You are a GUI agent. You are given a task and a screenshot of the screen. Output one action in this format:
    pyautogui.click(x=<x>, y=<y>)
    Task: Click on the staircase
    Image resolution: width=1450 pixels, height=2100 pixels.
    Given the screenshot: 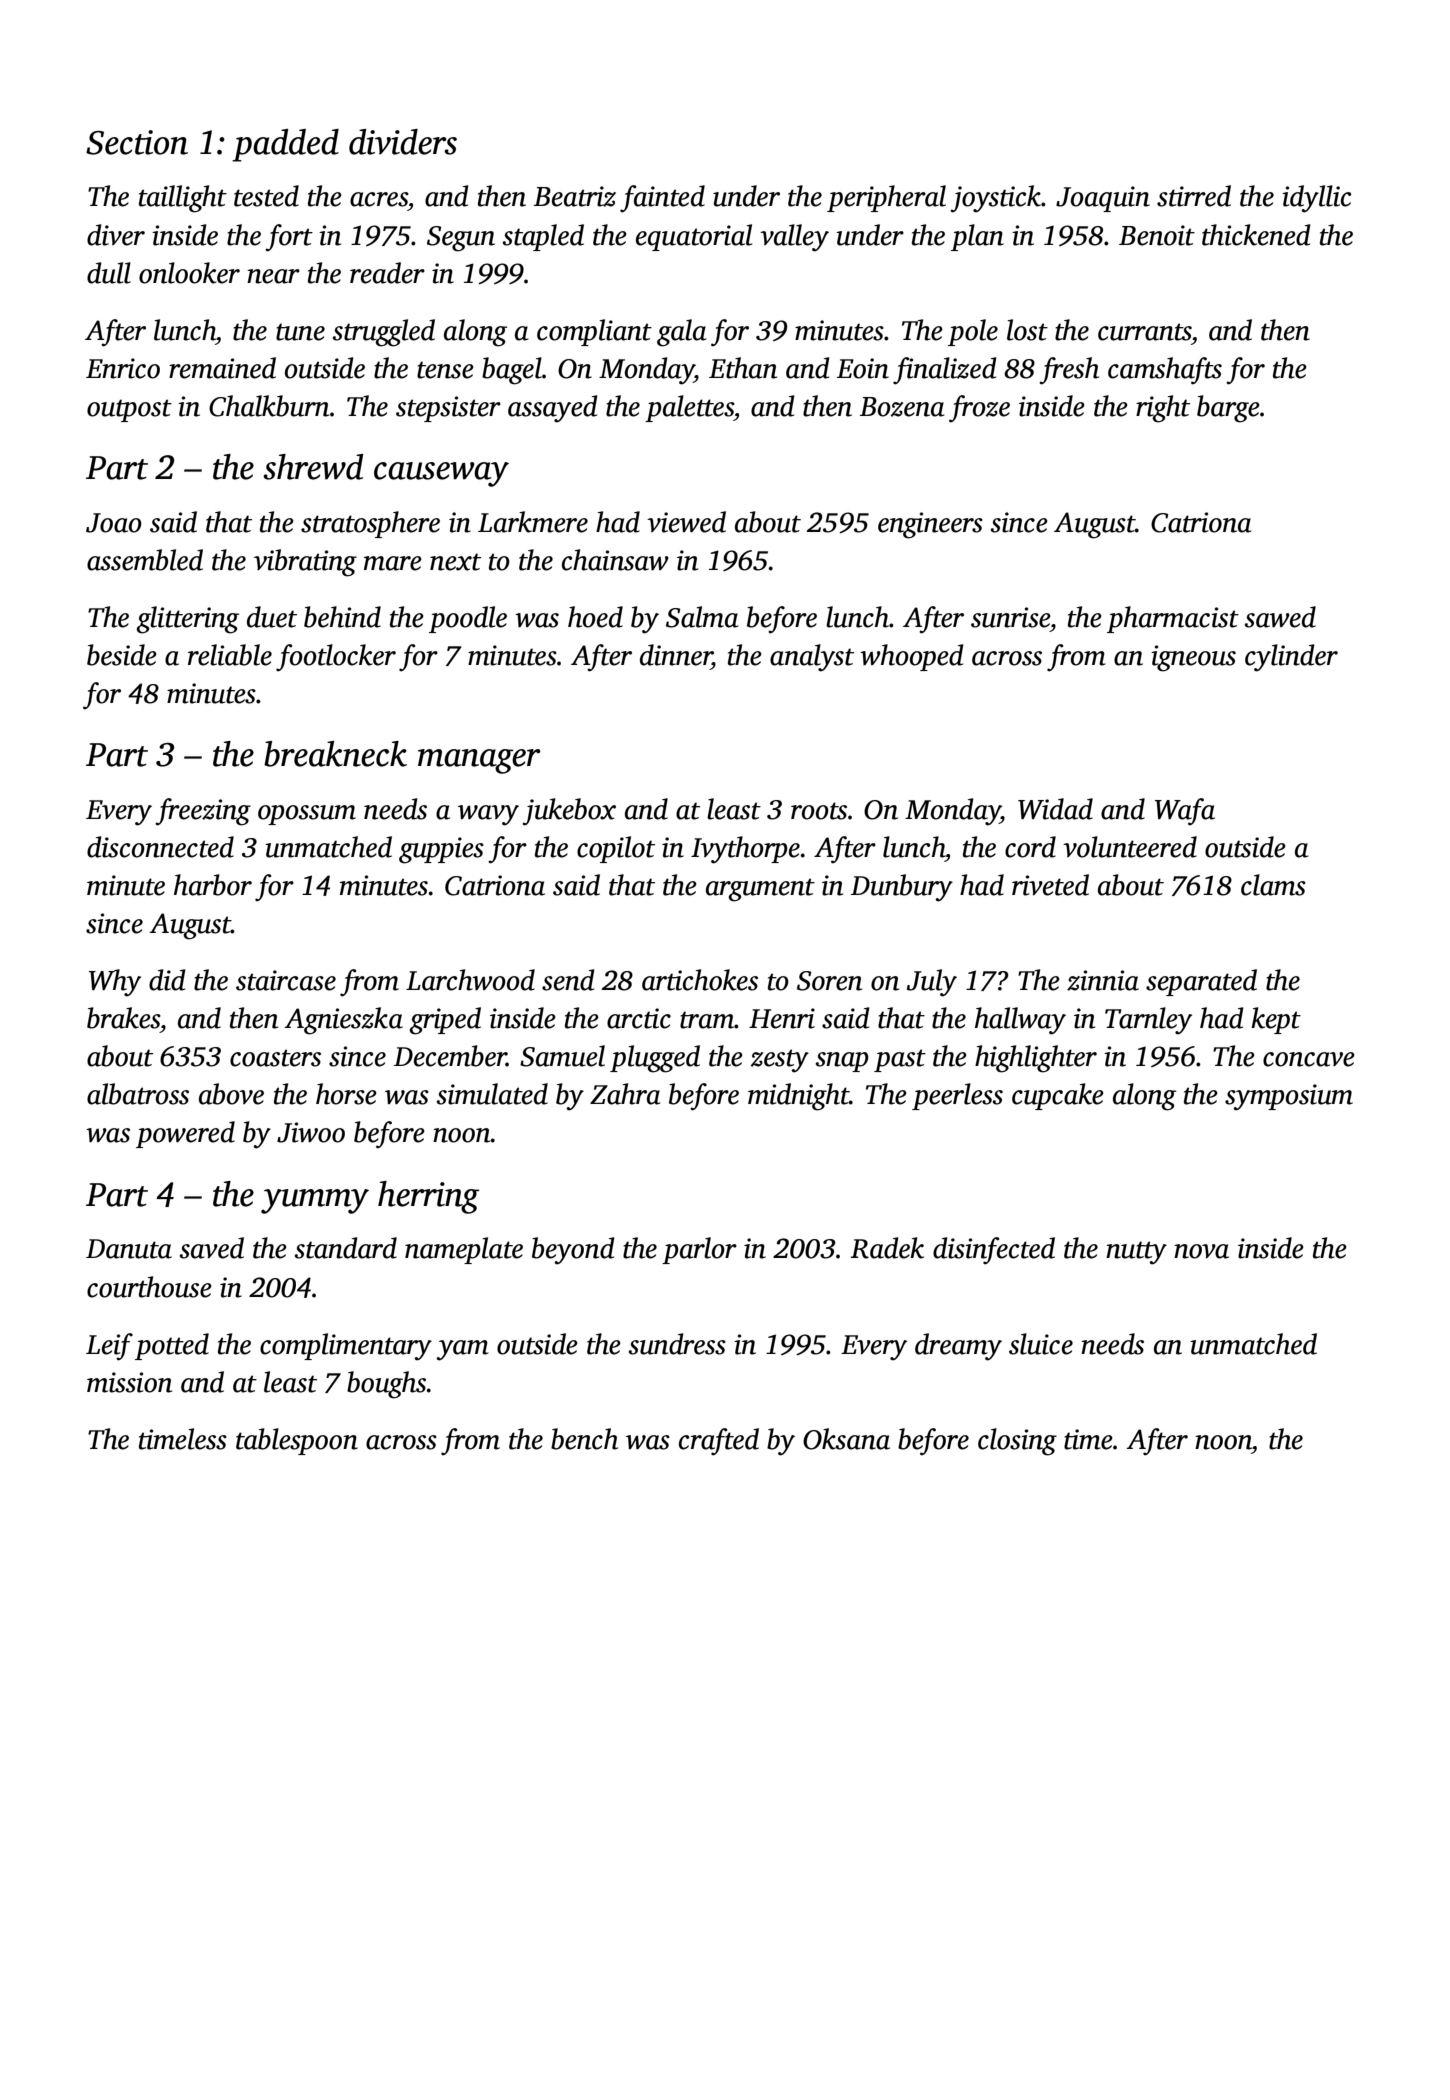 What is the action you would take?
    pyautogui.click(x=286, y=980)
